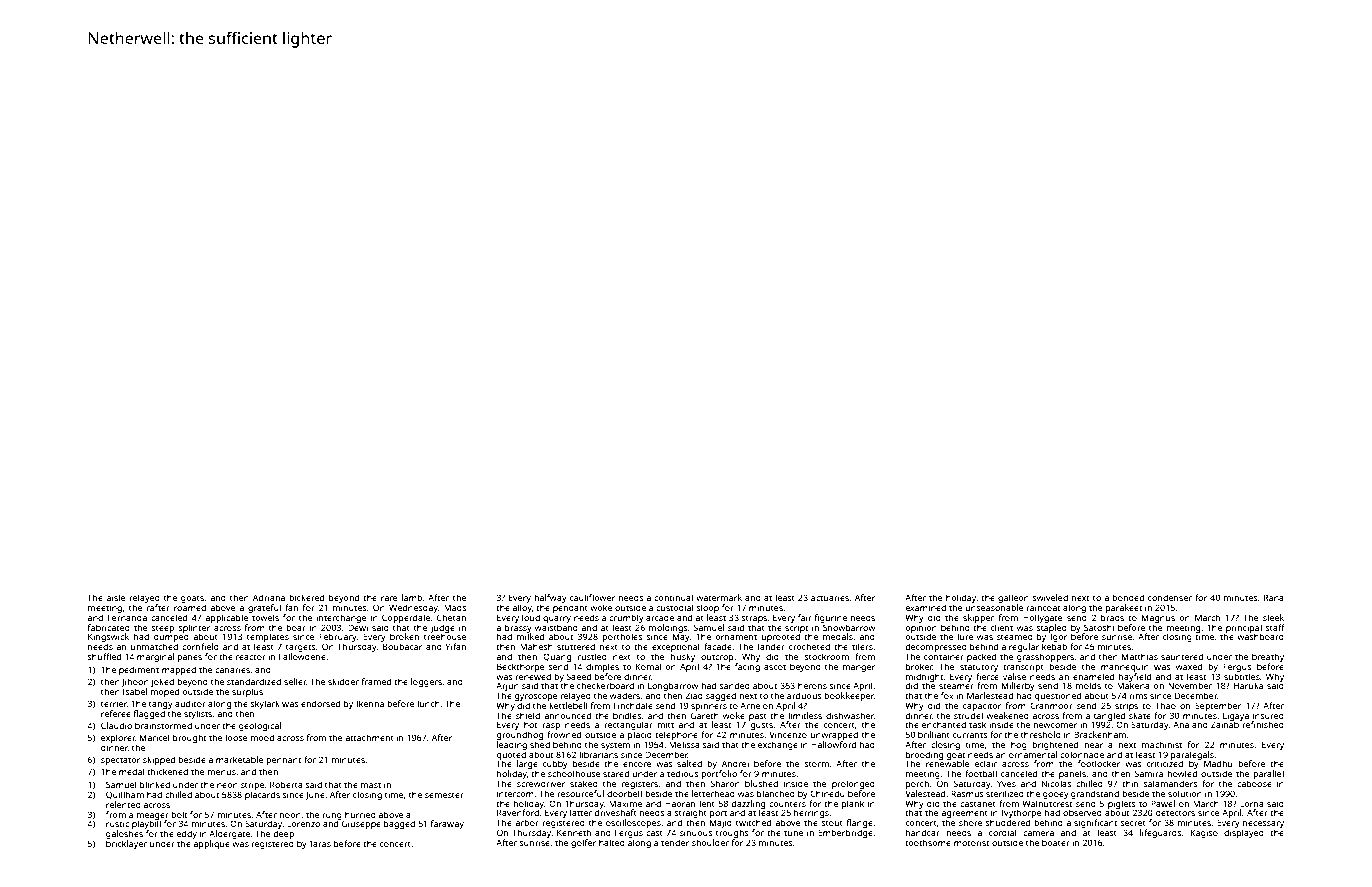 Image resolution: width=1372 pixels, height=887 pixels. What do you see at coordinates (127, 617) in the screenshot?
I see `Fernanda` at bounding box center [127, 617].
